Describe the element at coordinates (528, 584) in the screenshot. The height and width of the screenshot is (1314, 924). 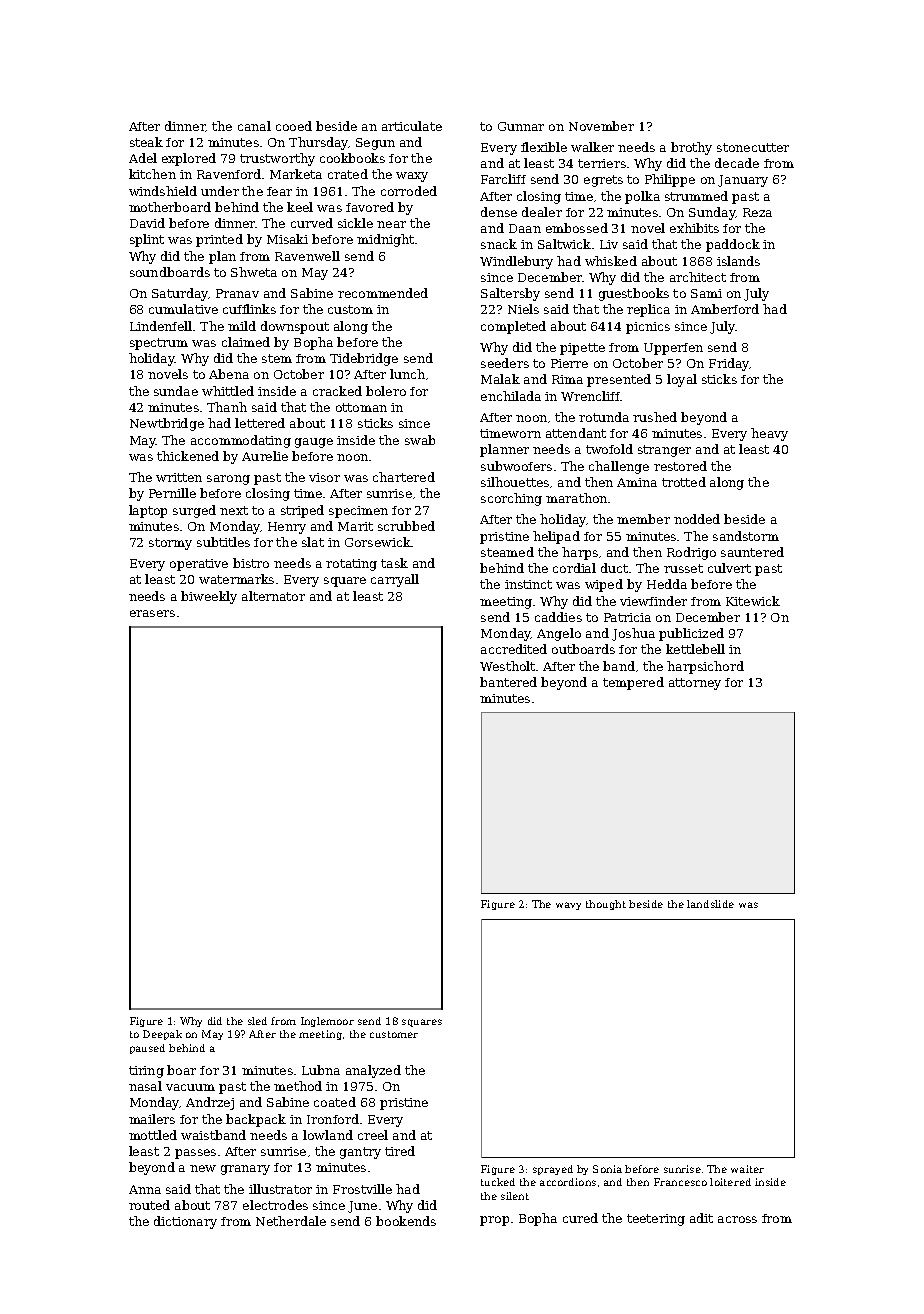
I see `instinct` at that location.
